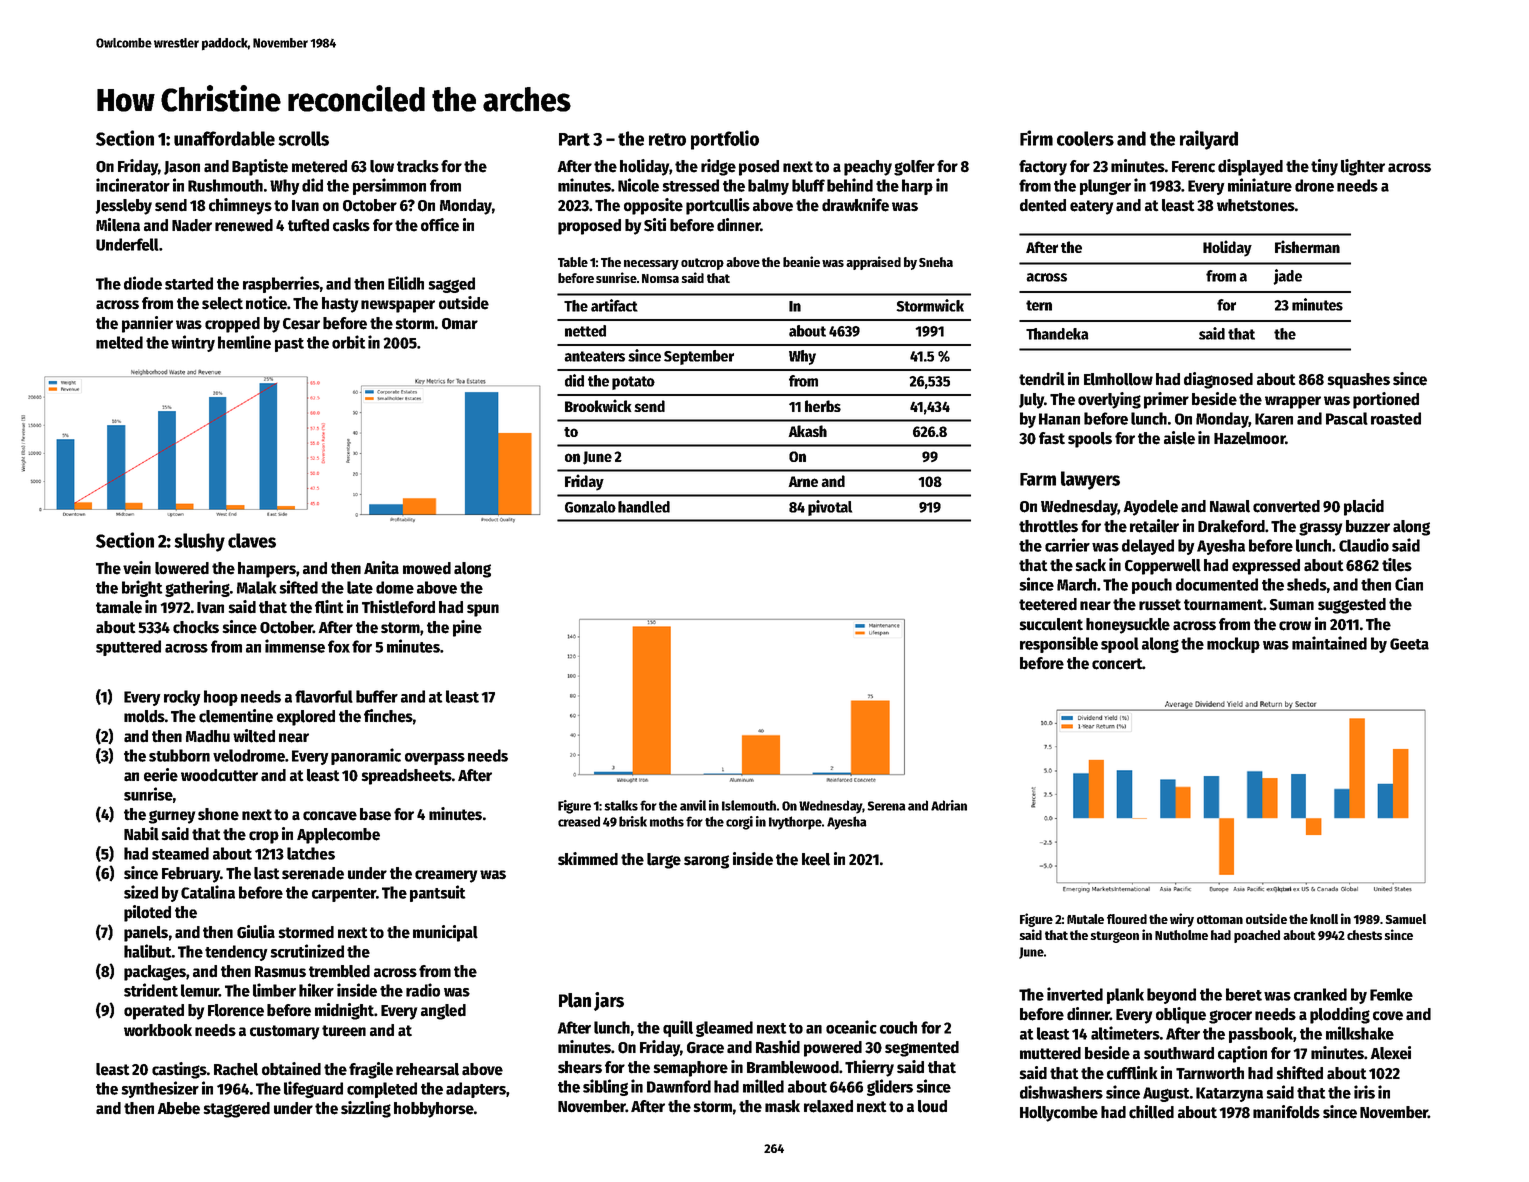 This screenshot has width=1529, height=1182. What do you see at coordinates (483, 610) in the screenshot?
I see `spun` at bounding box center [483, 610].
